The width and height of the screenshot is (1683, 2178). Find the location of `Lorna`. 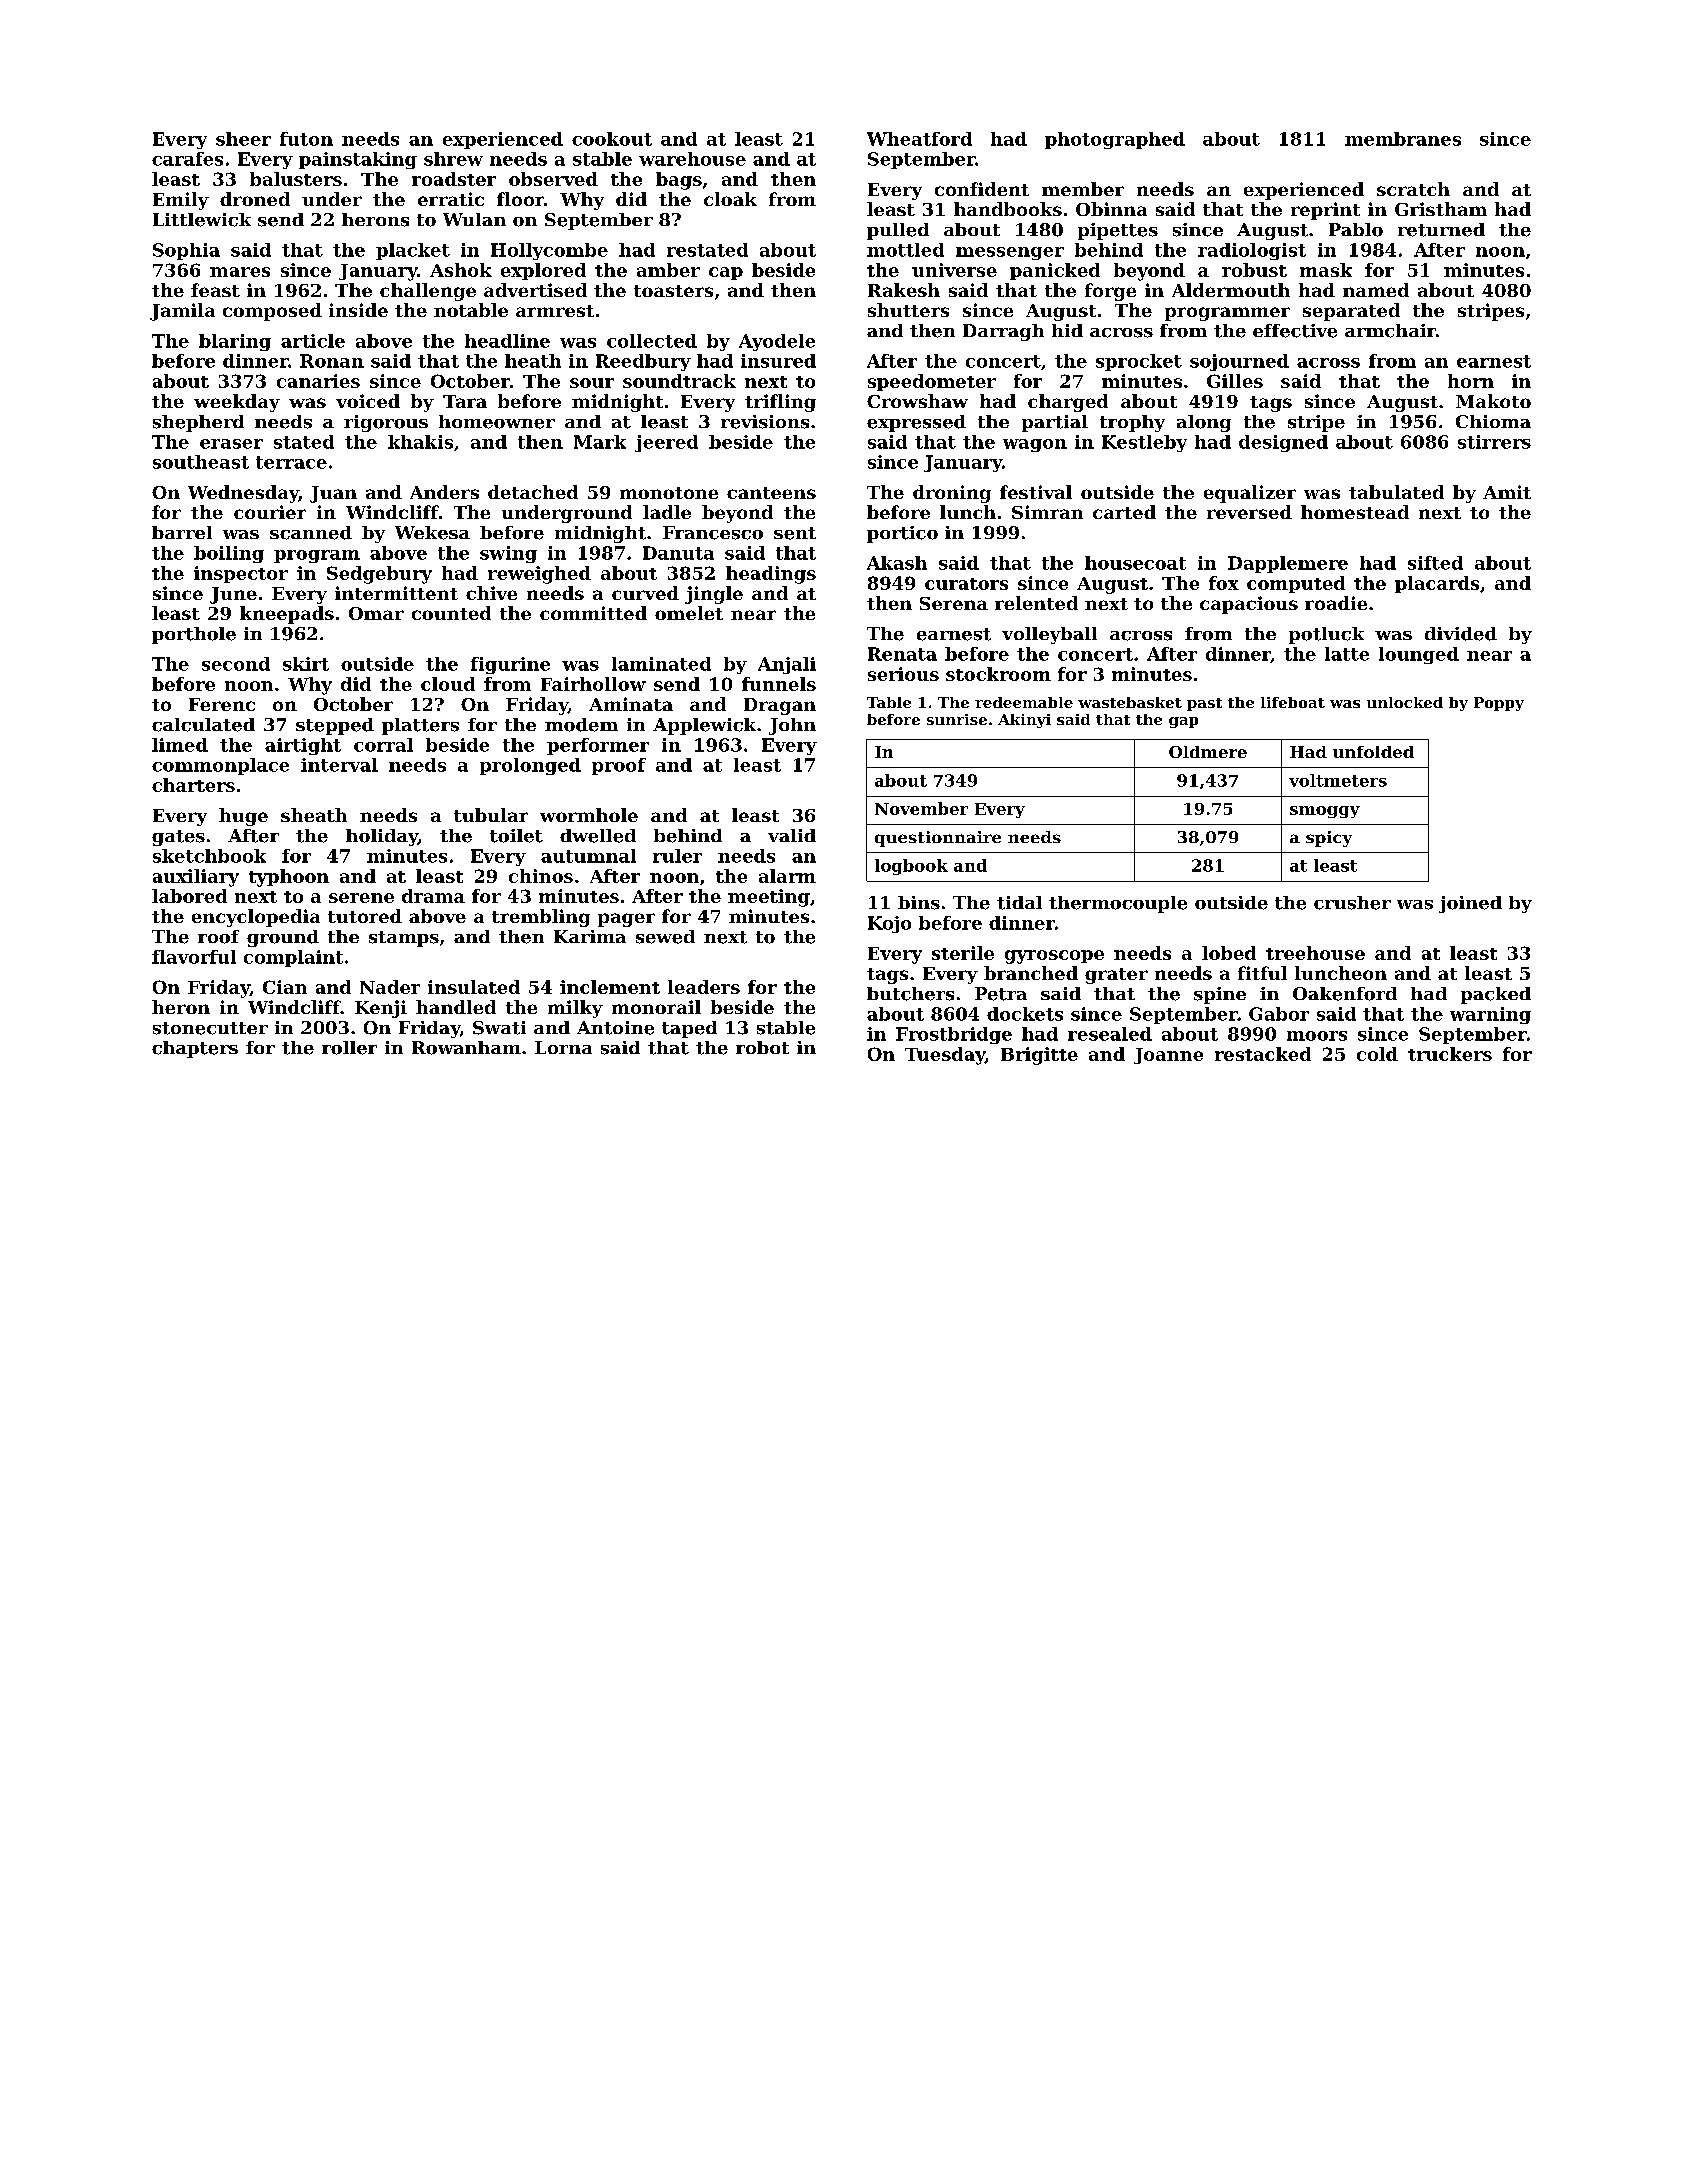

Lorna is located at coordinates (563, 1047).
